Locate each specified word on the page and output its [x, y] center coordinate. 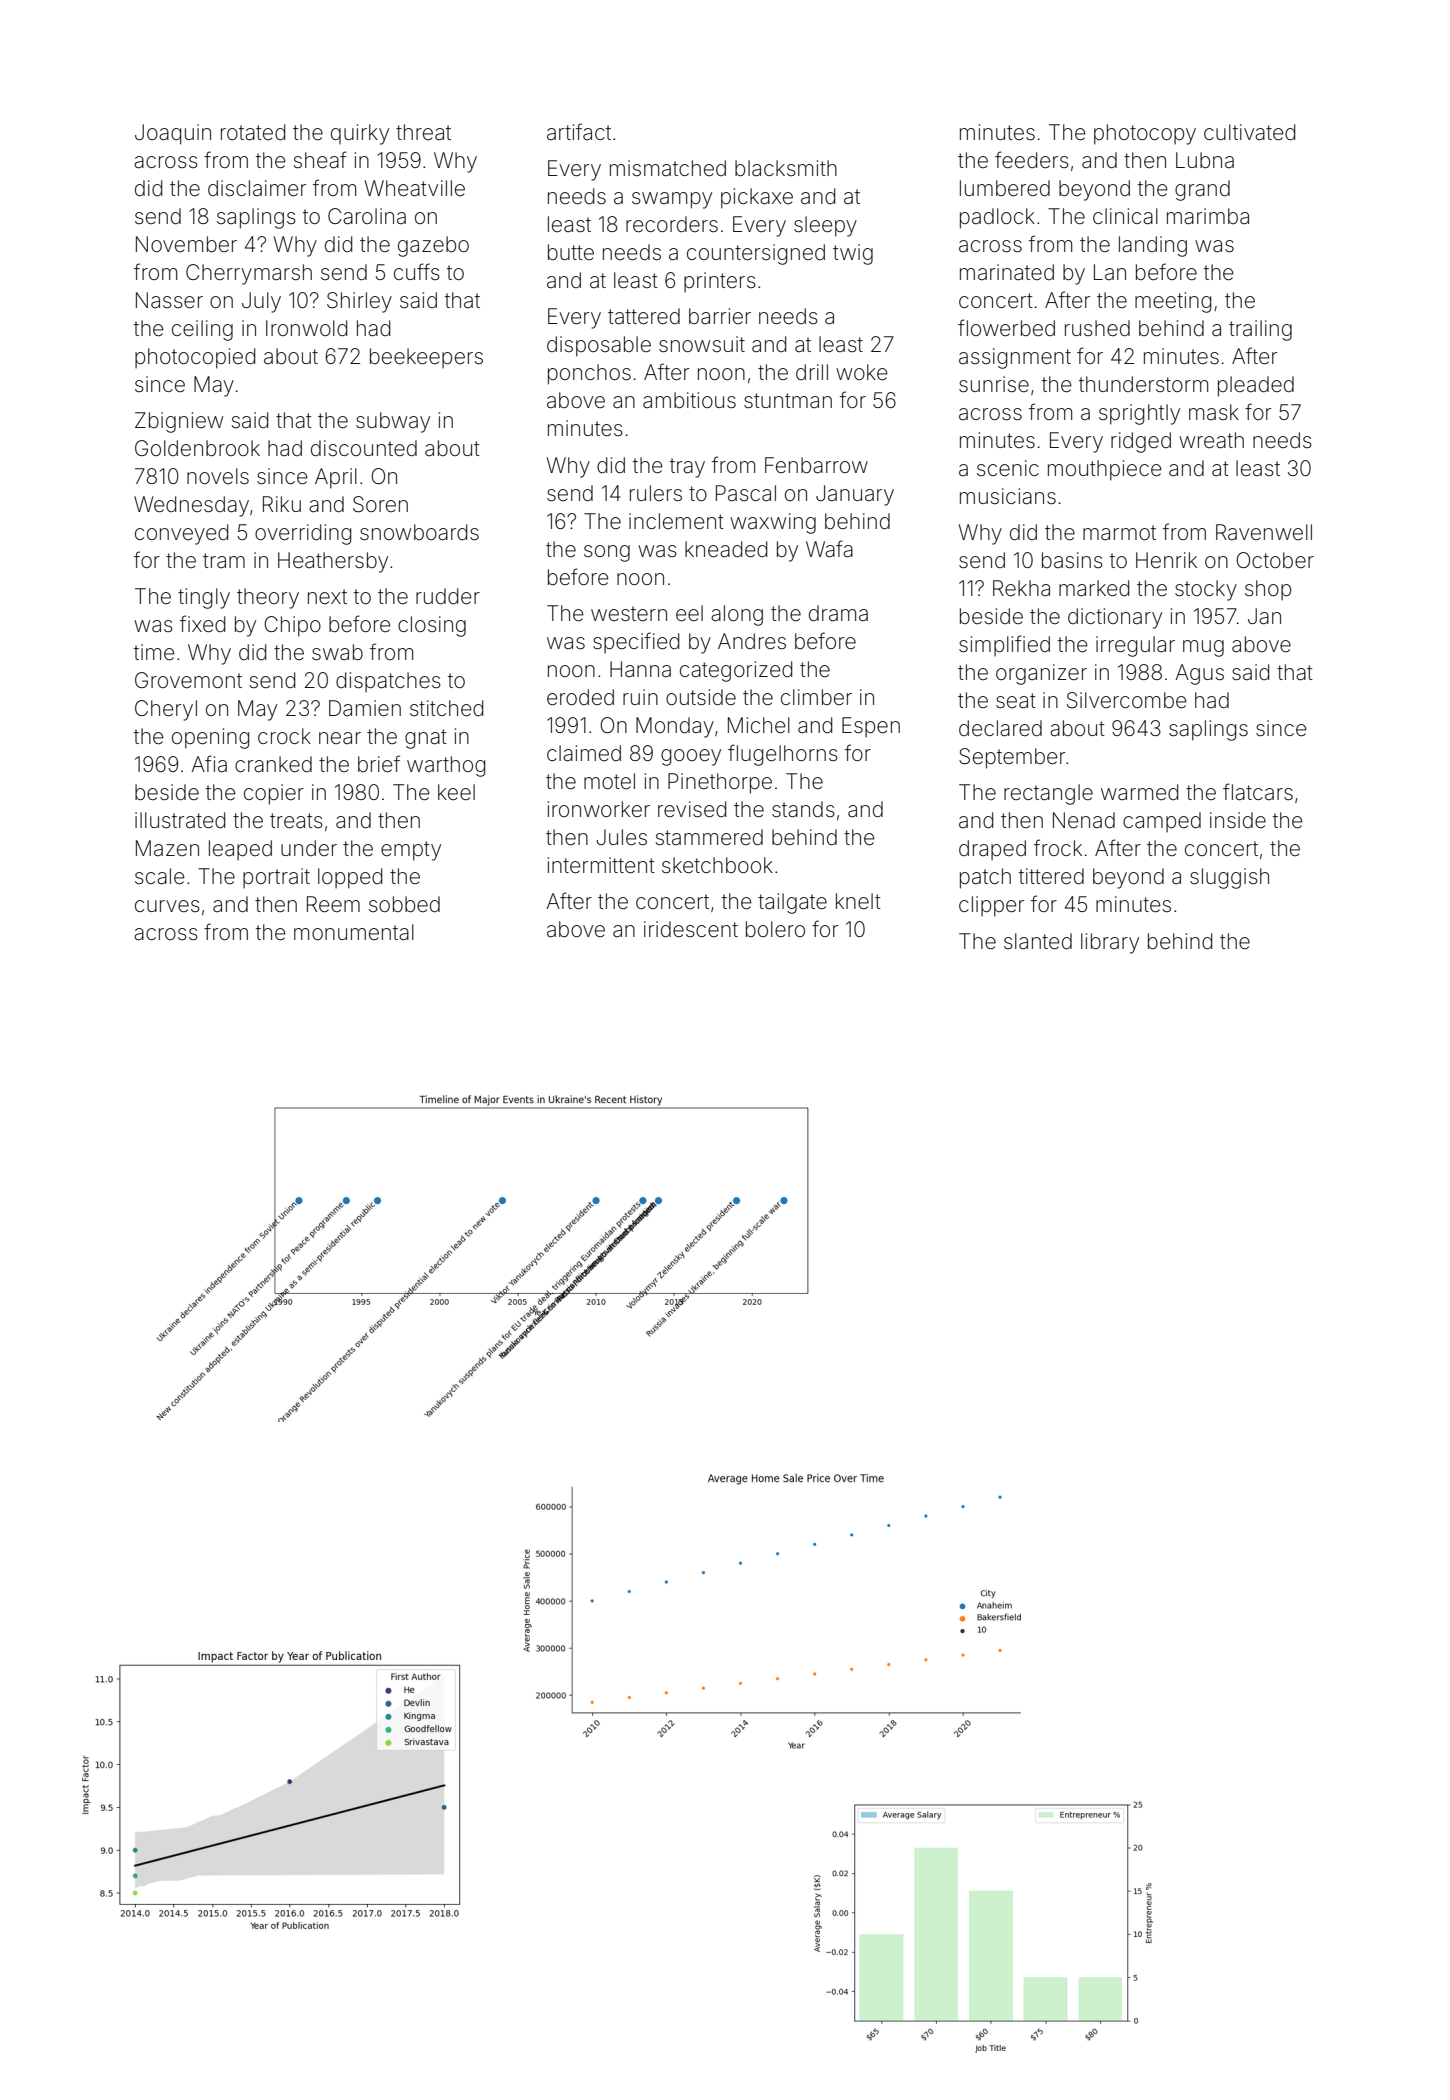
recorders [672, 224]
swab [337, 652]
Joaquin [173, 134]
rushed [1097, 328]
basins [1072, 560]
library [1110, 943]
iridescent [691, 929]
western [629, 613]
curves [167, 906]
